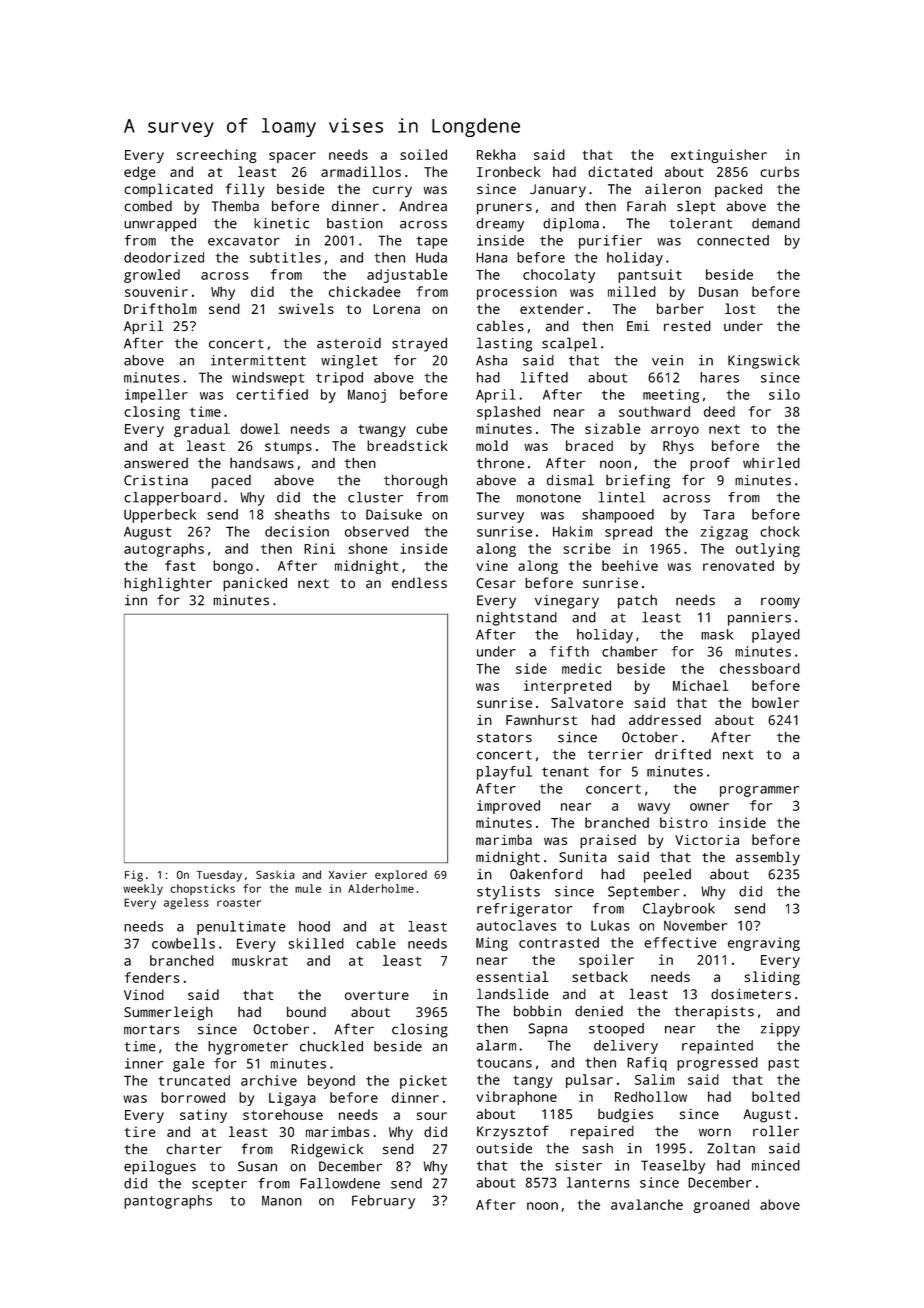 This screenshot has width=924, height=1308. What do you see at coordinates (779, 171) in the screenshot?
I see `curbs` at bounding box center [779, 171].
